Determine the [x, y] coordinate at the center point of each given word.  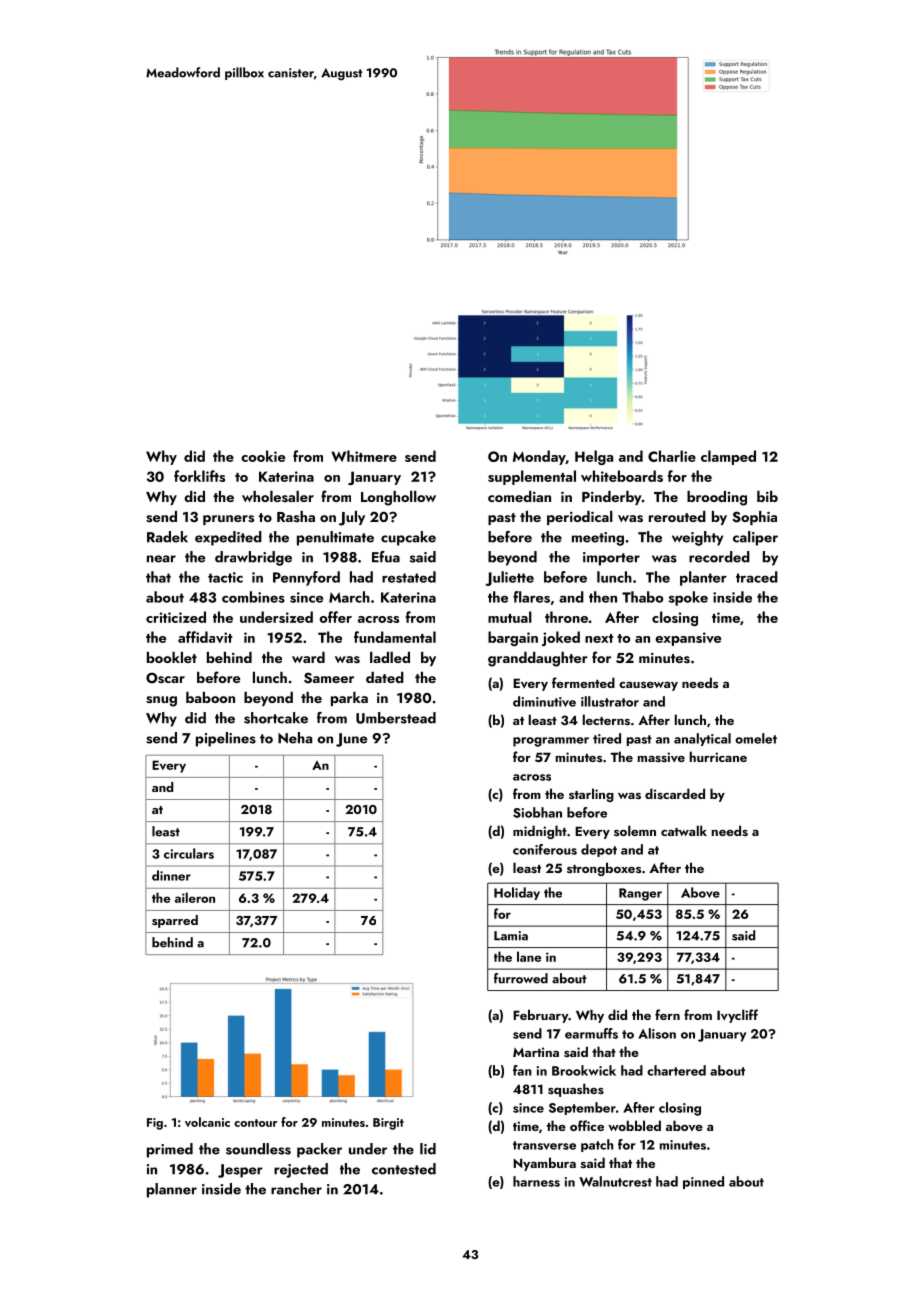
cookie [263, 456]
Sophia [755, 518]
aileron [195, 897]
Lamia [511, 936]
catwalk [684, 830]
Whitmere [364, 456]
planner [172, 1190]
